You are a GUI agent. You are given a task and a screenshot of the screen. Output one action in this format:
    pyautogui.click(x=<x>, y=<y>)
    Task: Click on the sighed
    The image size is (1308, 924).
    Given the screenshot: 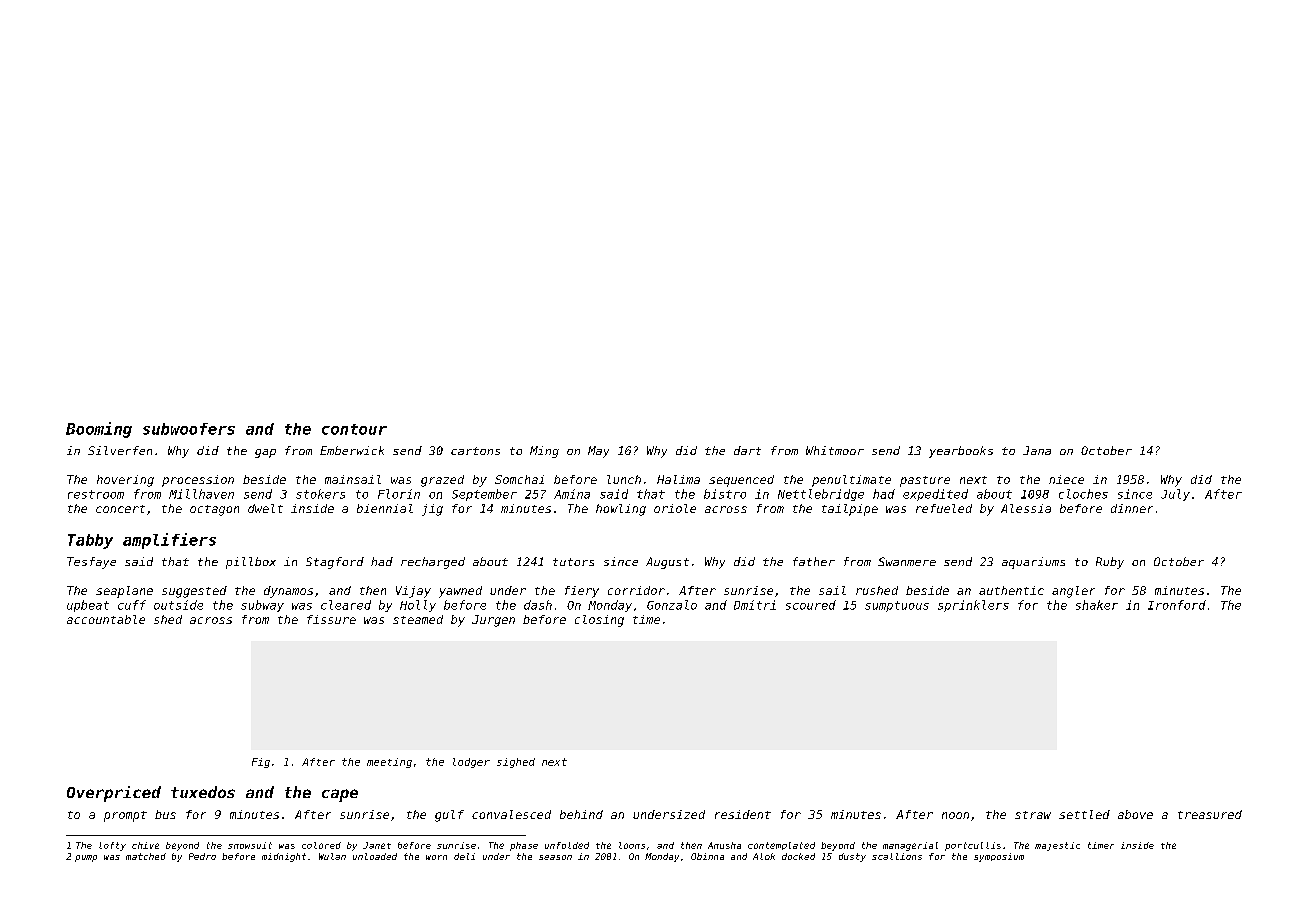 What is the action you would take?
    pyautogui.click(x=516, y=763)
